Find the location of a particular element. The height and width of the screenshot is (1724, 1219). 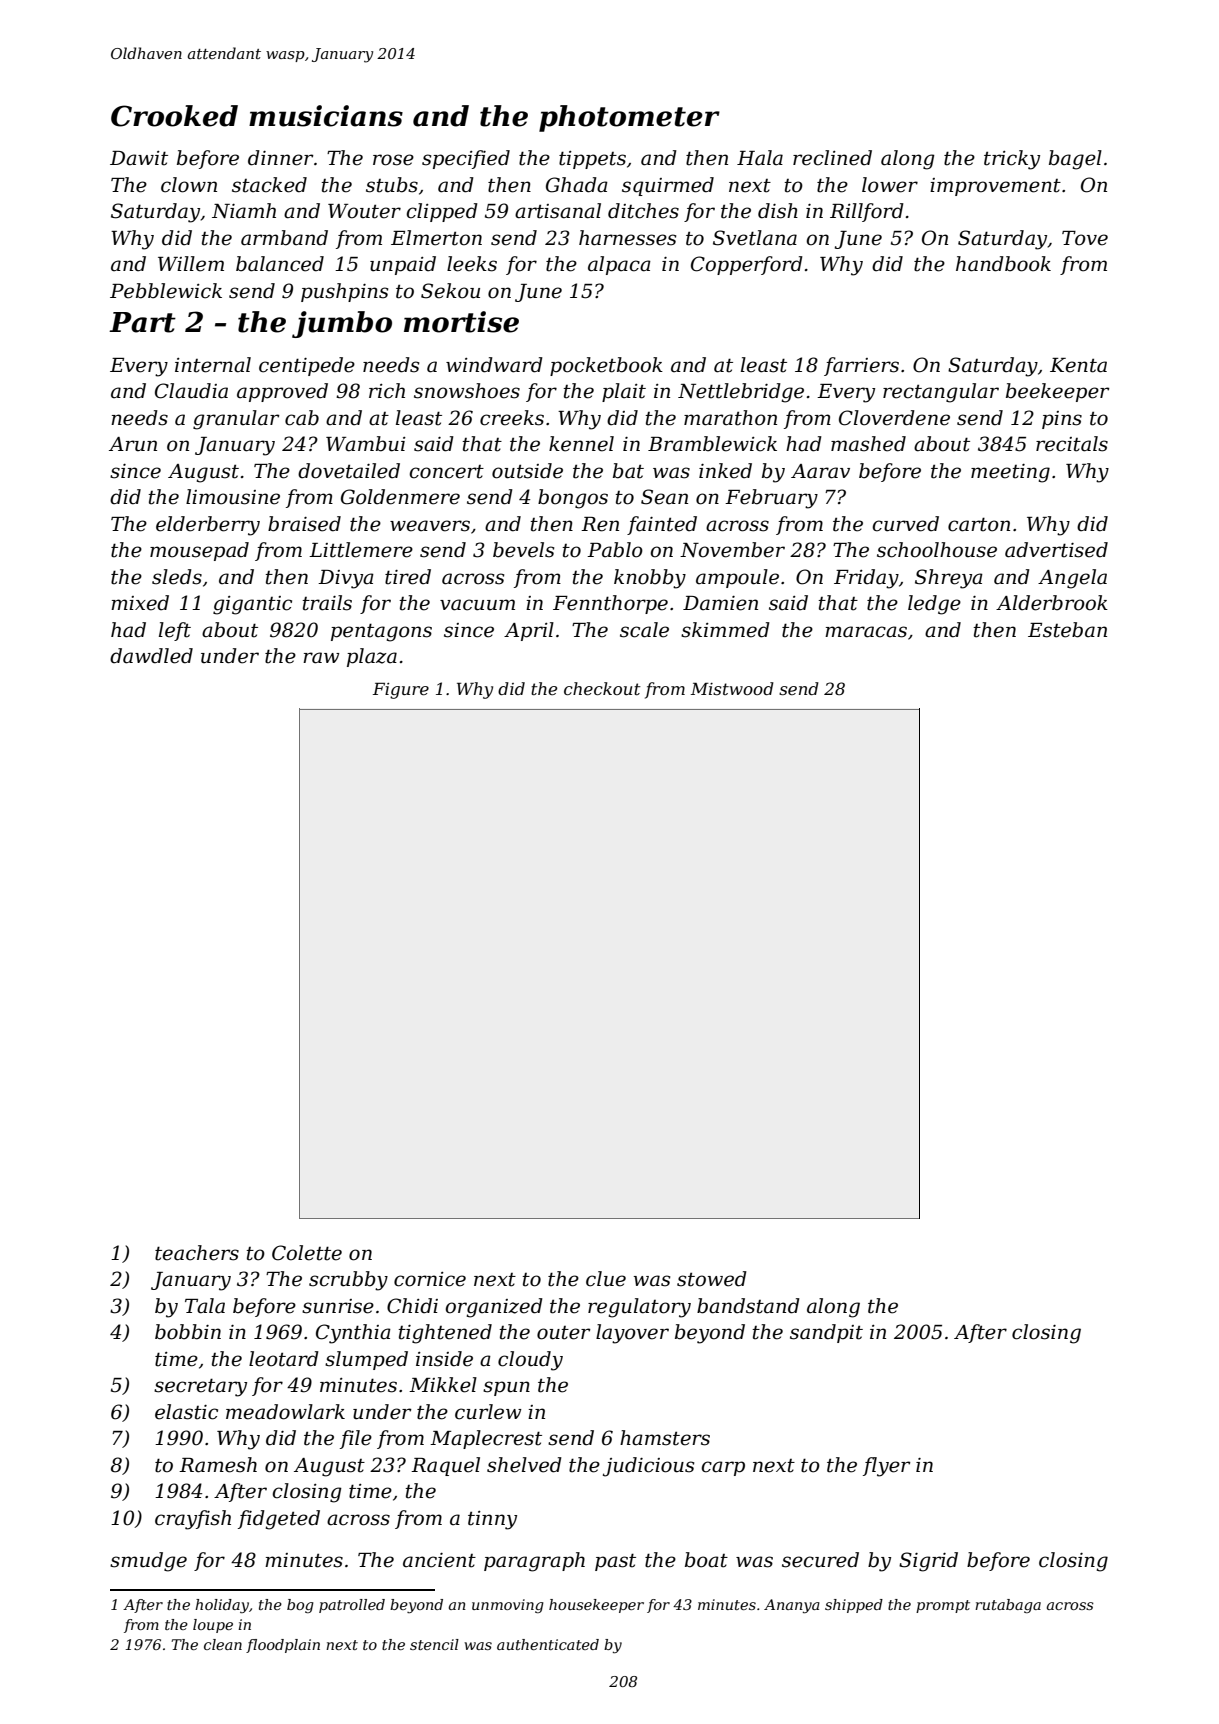

tinny is located at coordinates (492, 1520).
